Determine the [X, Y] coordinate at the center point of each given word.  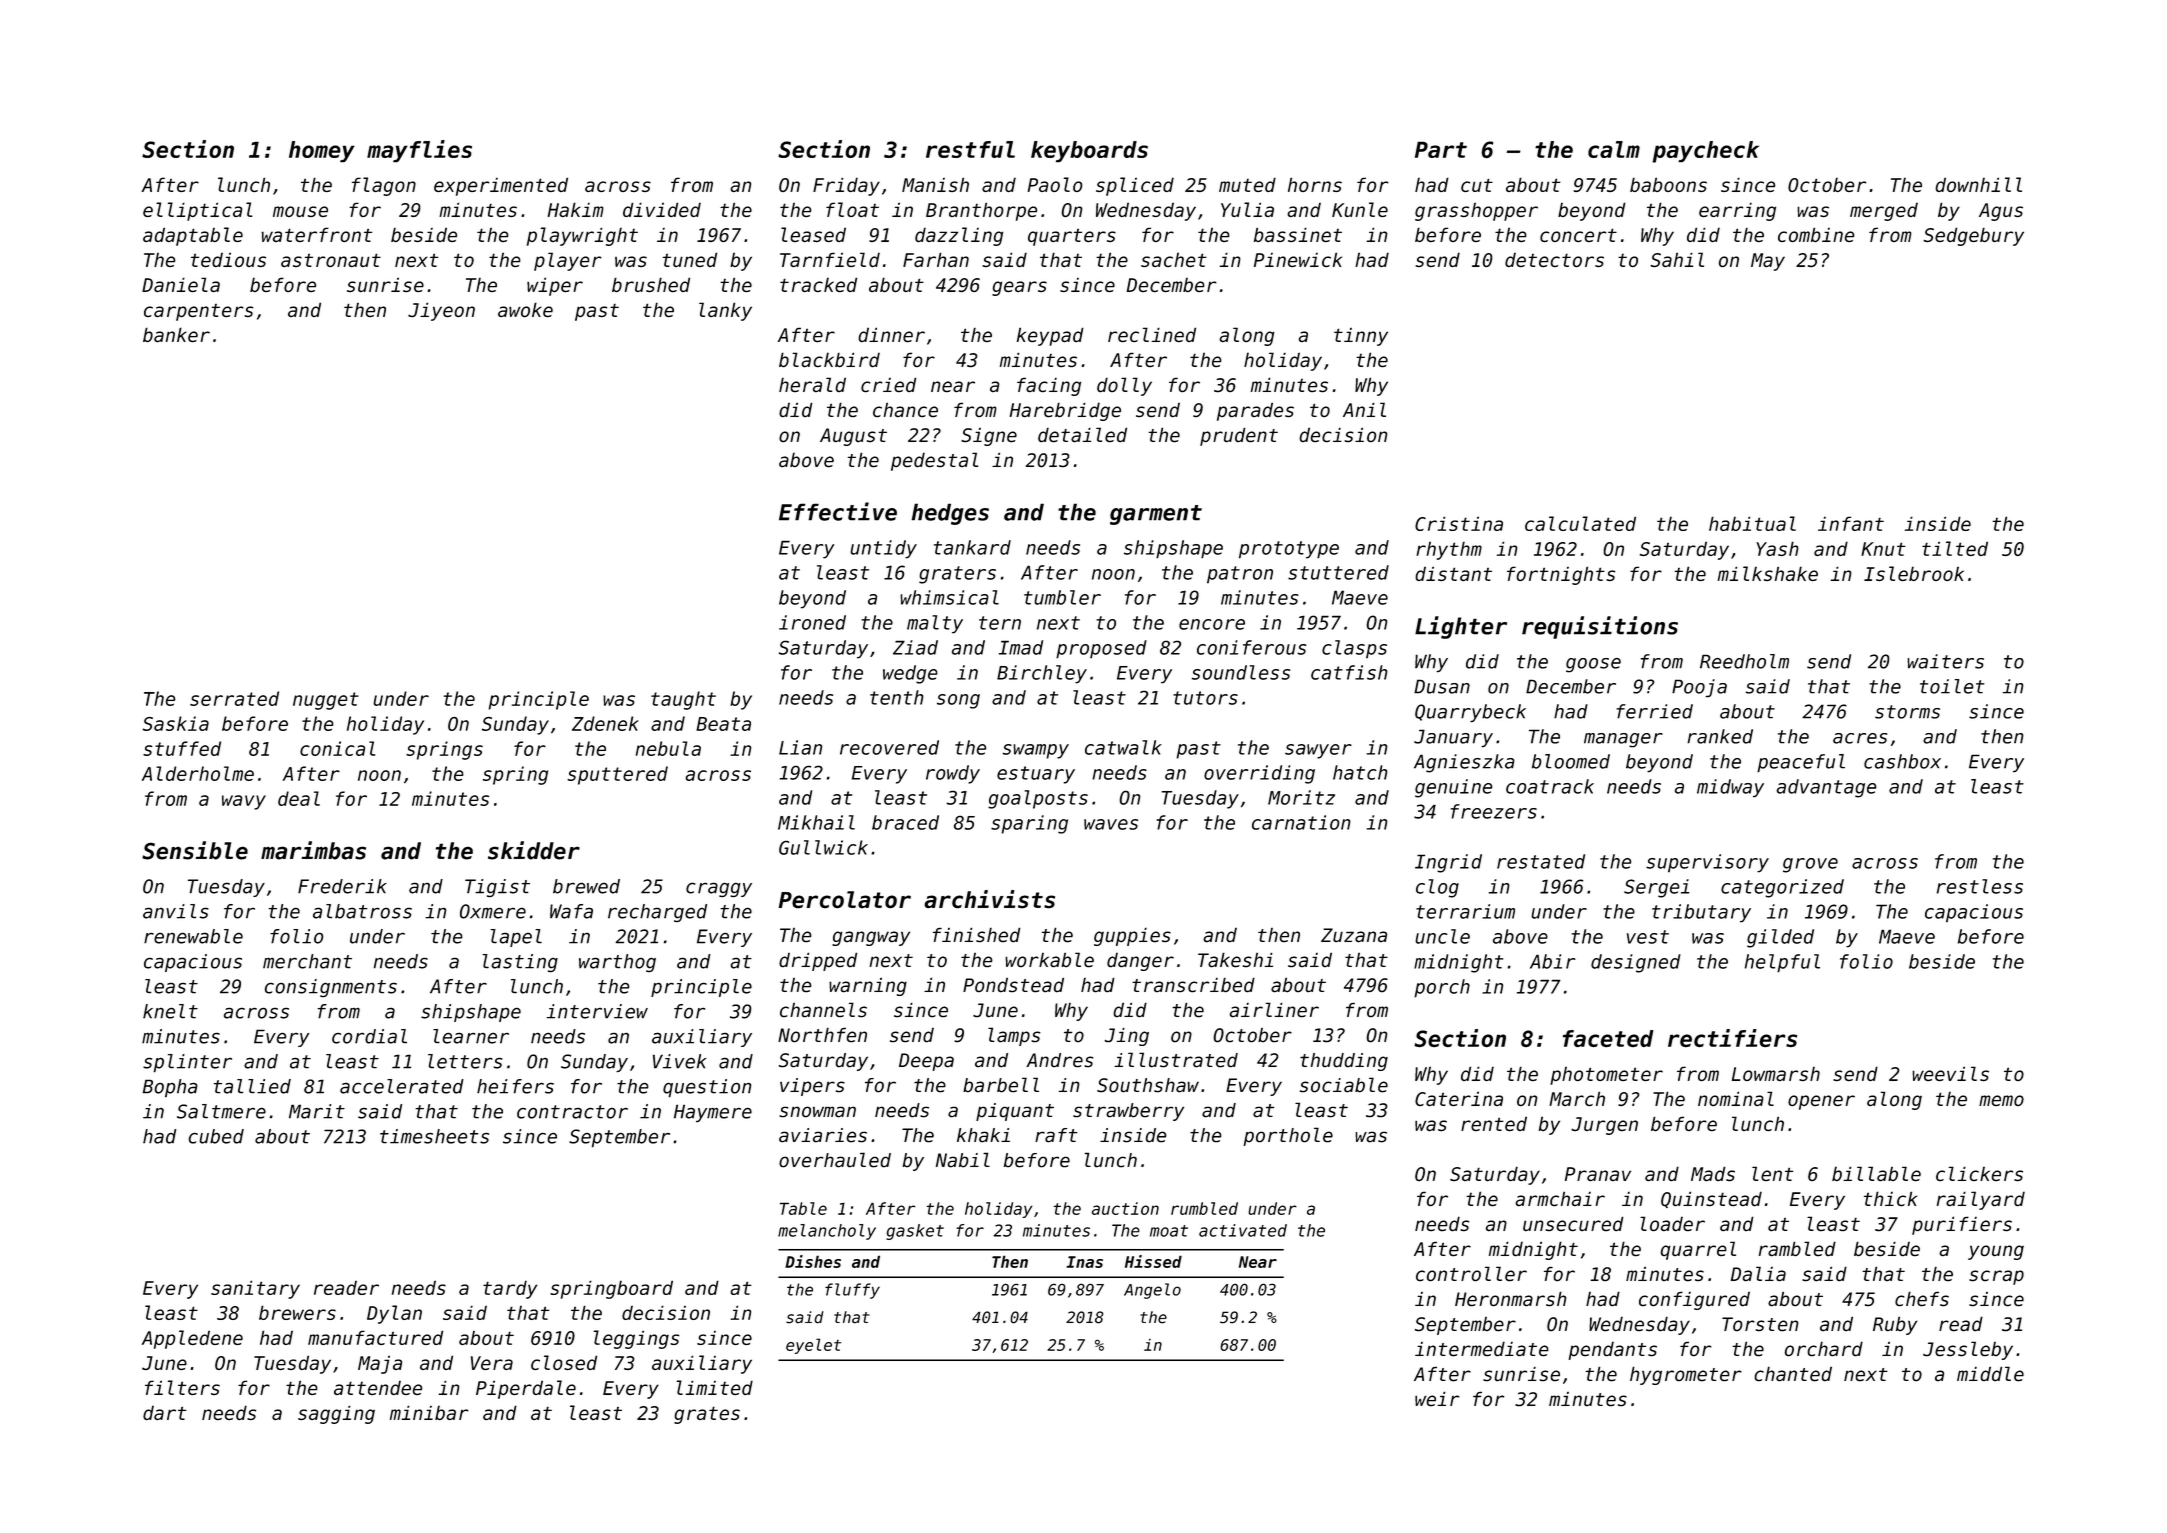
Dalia [1758, 1273]
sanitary [255, 1290]
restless [1980, 886]
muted [1247, 184]
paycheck [1705, 152]
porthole [1288, 1136]
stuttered [1338, 572]
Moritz [1301, 797]
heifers [515, 1086]
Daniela [181, 284]
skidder [534, 850]
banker [176, 334]
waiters [1945, 661]
